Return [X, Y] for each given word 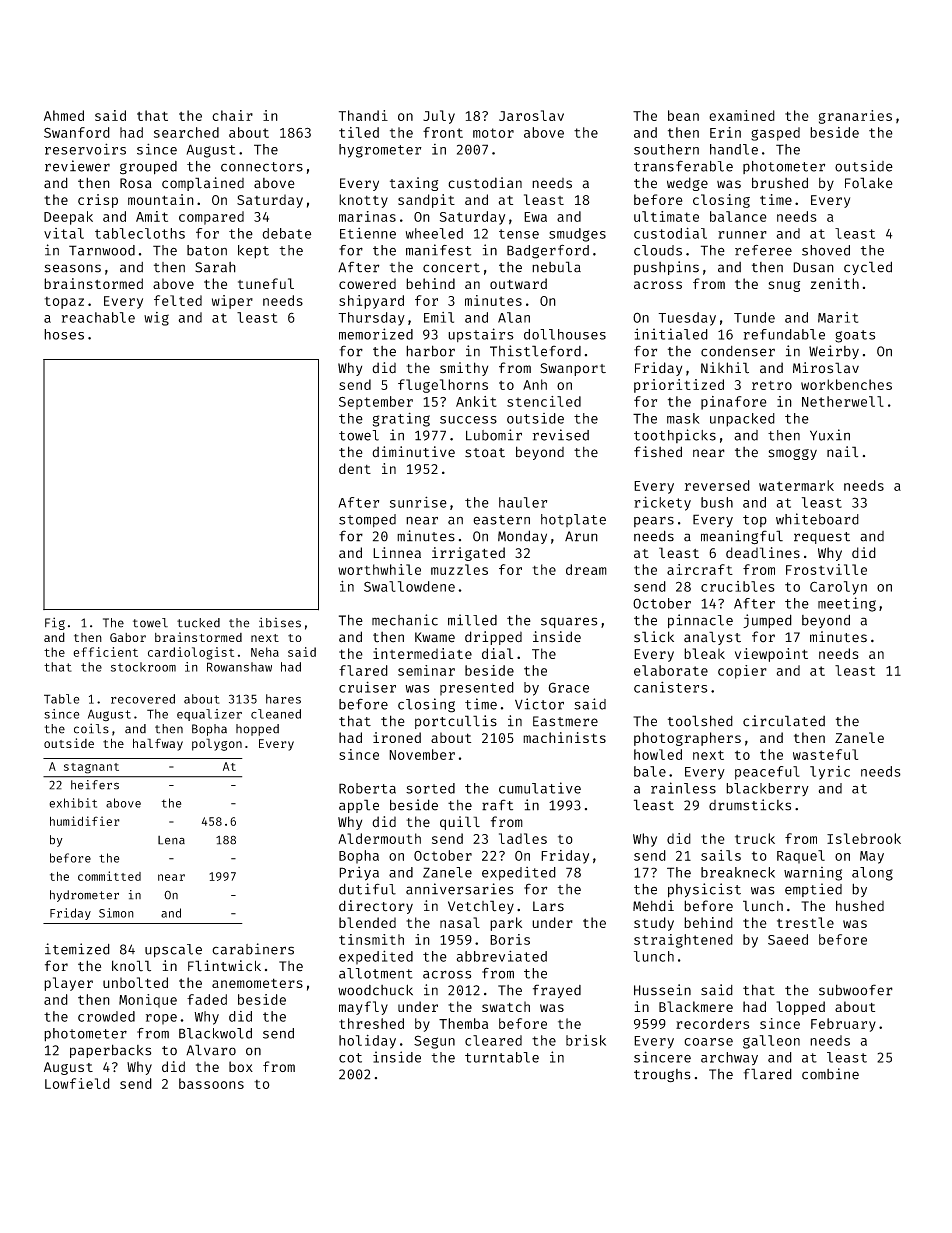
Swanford [77, 132]
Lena [171, 840]
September [376, 403]
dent [355, 468]
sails [721, 855]
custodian [485, 183]
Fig [55, 623]
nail [842, 452]
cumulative [540, 788]
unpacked [742, 420]
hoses [64, 334]
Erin [725, 132]
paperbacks [110, 1051]
